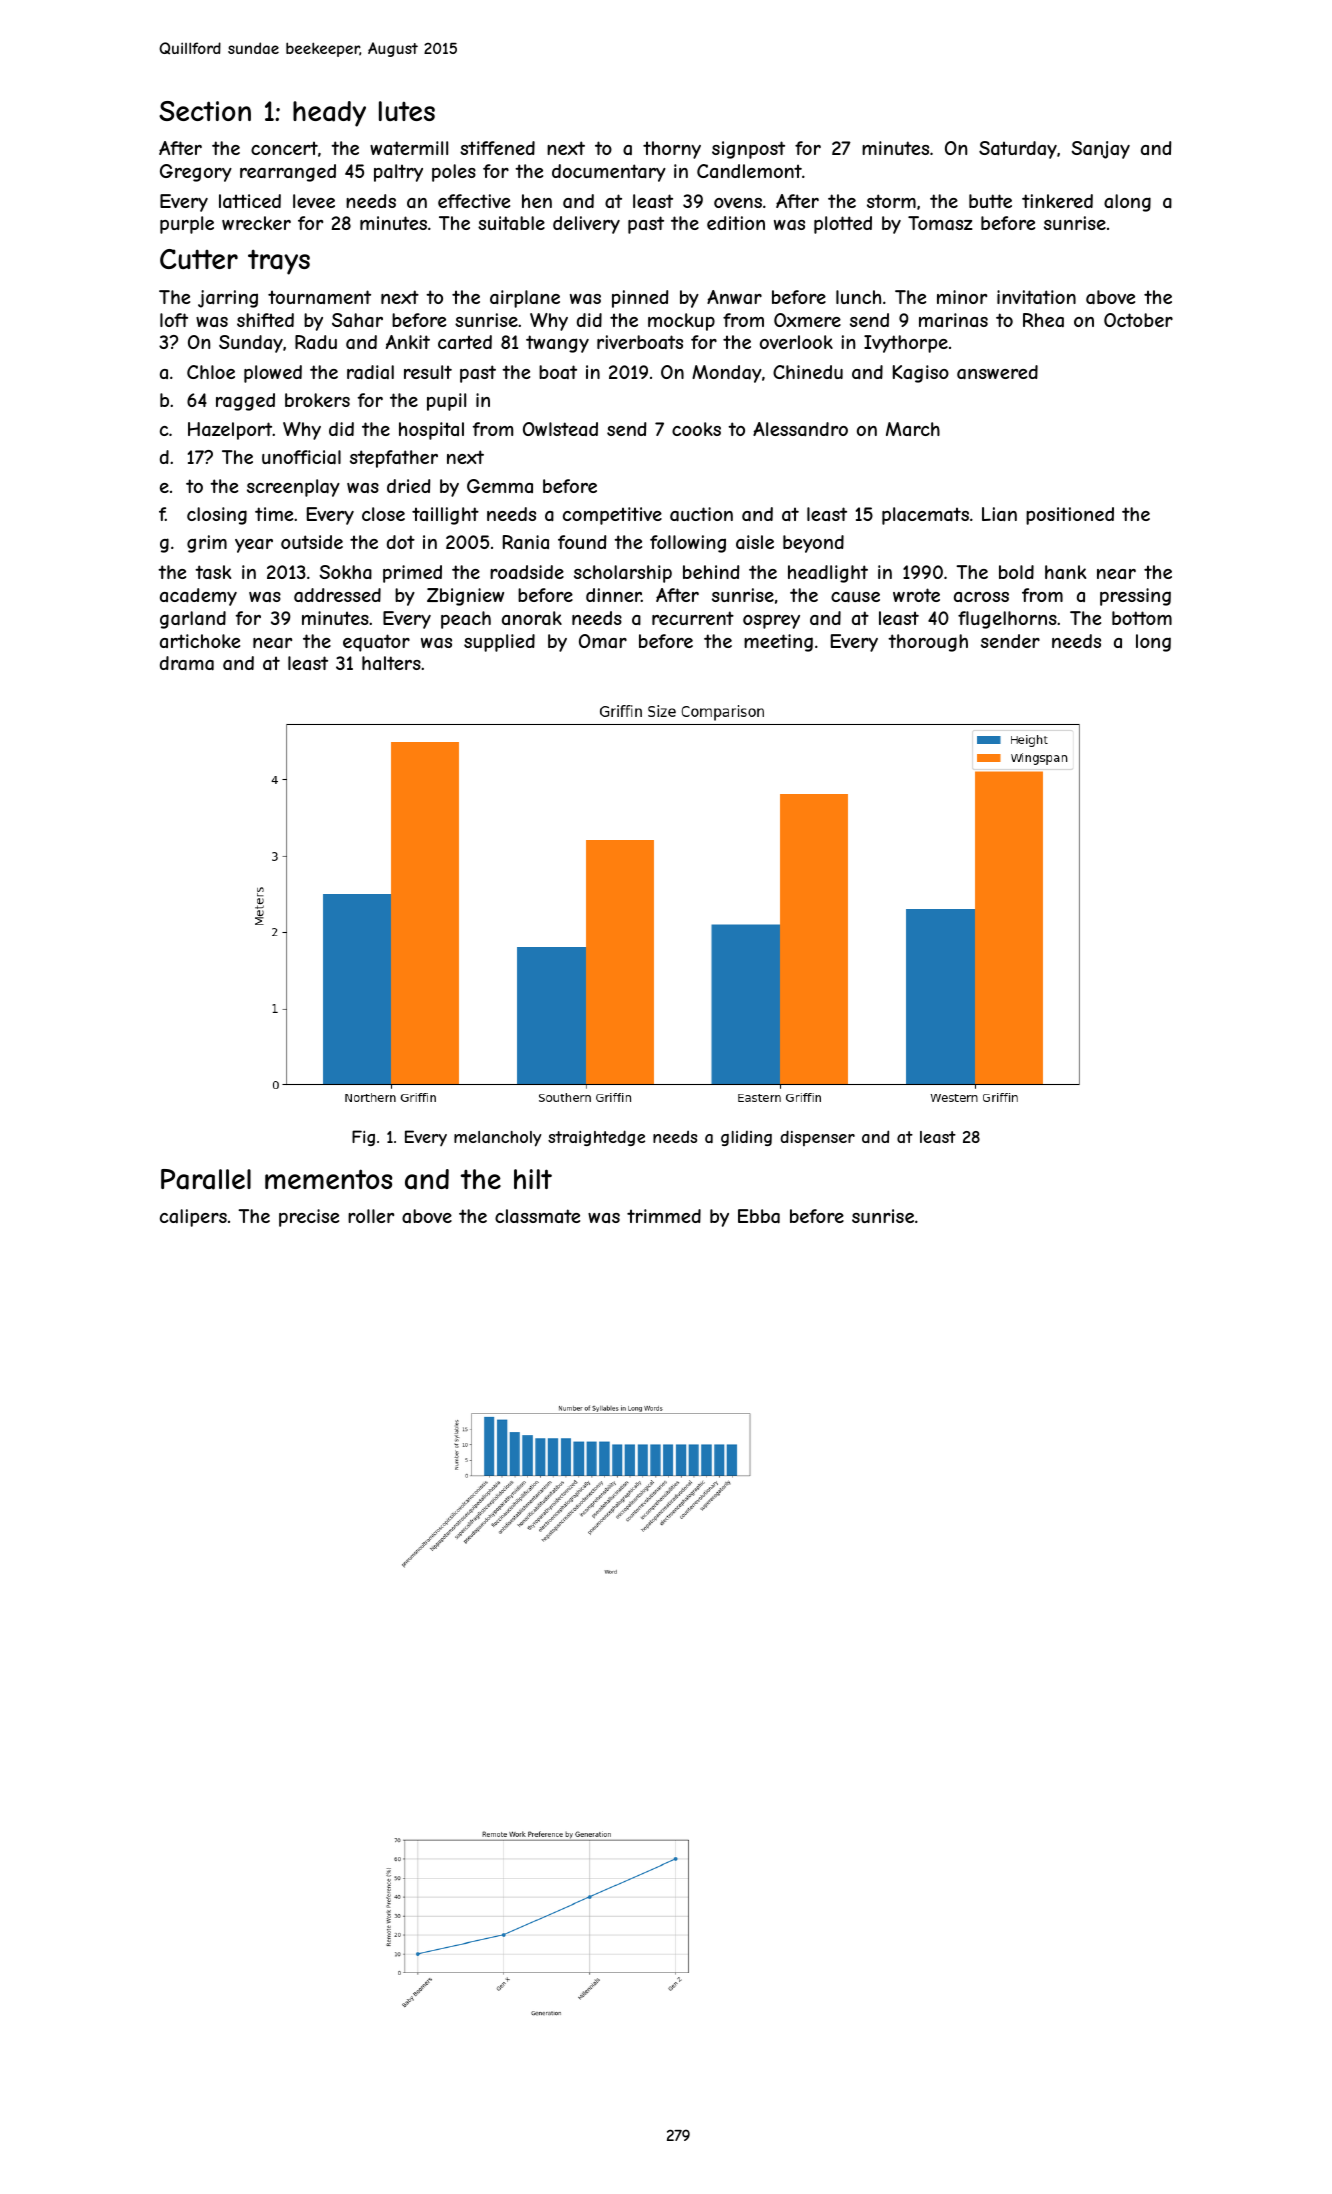  I want to click on halters, so click(391, 663).
